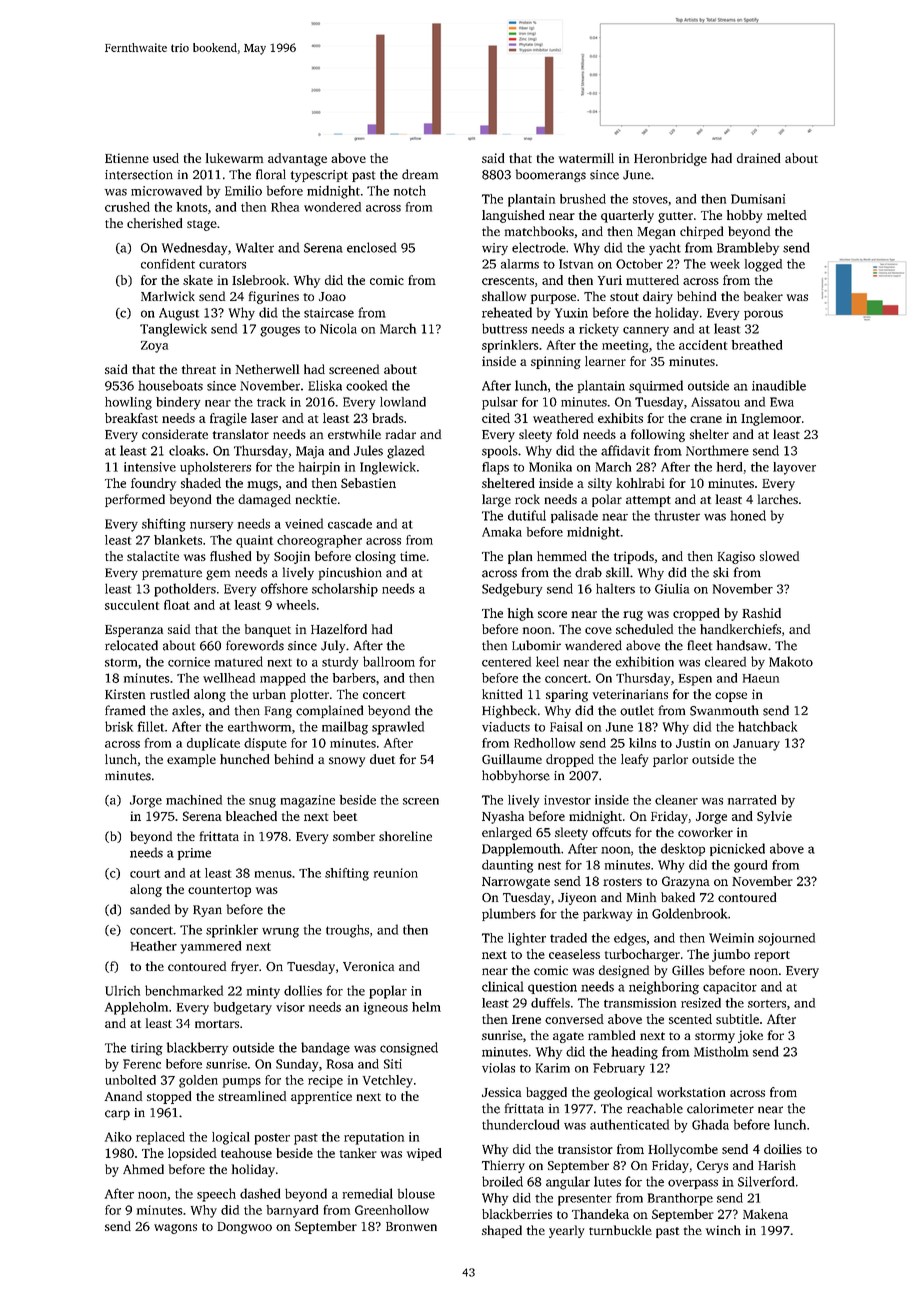 The width and height of the screenshot is (924, 1308). I want to click on crushed, so click(127, 207).
